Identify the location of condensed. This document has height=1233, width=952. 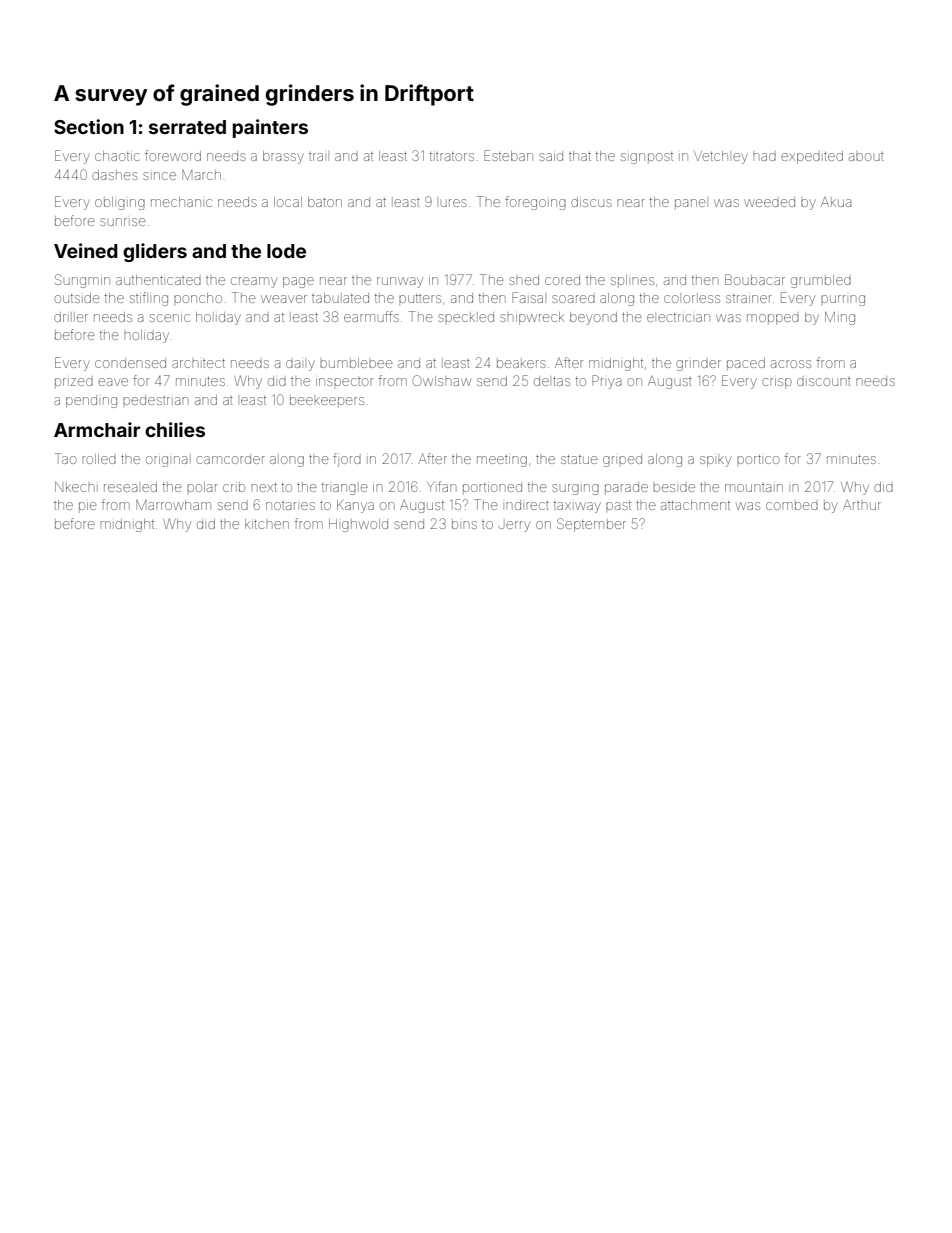
(130, 363).
